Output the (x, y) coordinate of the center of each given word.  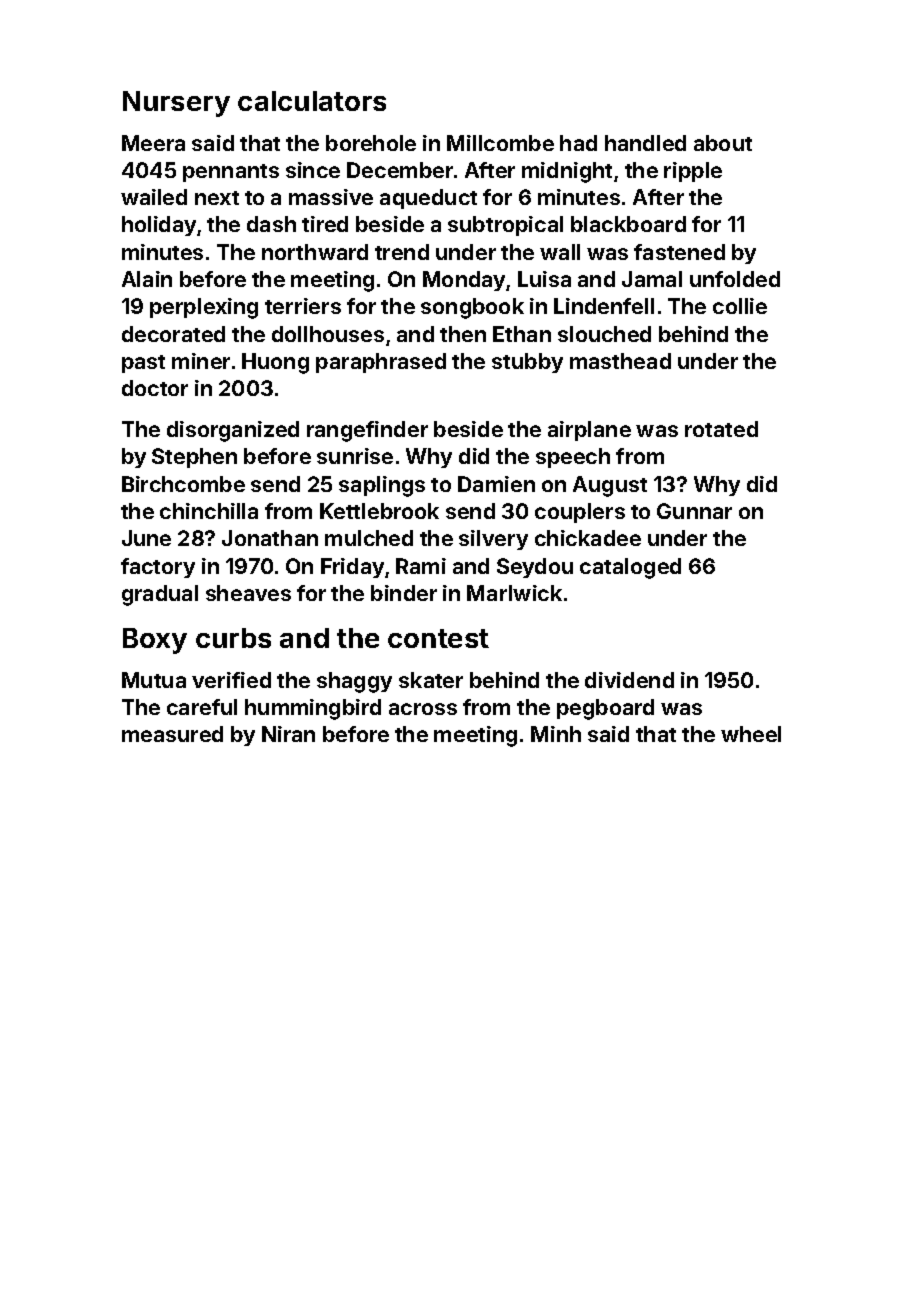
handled (645, 143)
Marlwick (514, 593)
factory (158, 568)
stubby (527, 363)
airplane (589, 431)
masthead (620, 361)
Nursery (176, 104)
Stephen (194, 458)
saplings (382, 486)
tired (325, 224)
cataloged (630, 568)
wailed (154, 197)
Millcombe (500, 143)
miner (201, 361)
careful (202, 707)
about (723, 143)
